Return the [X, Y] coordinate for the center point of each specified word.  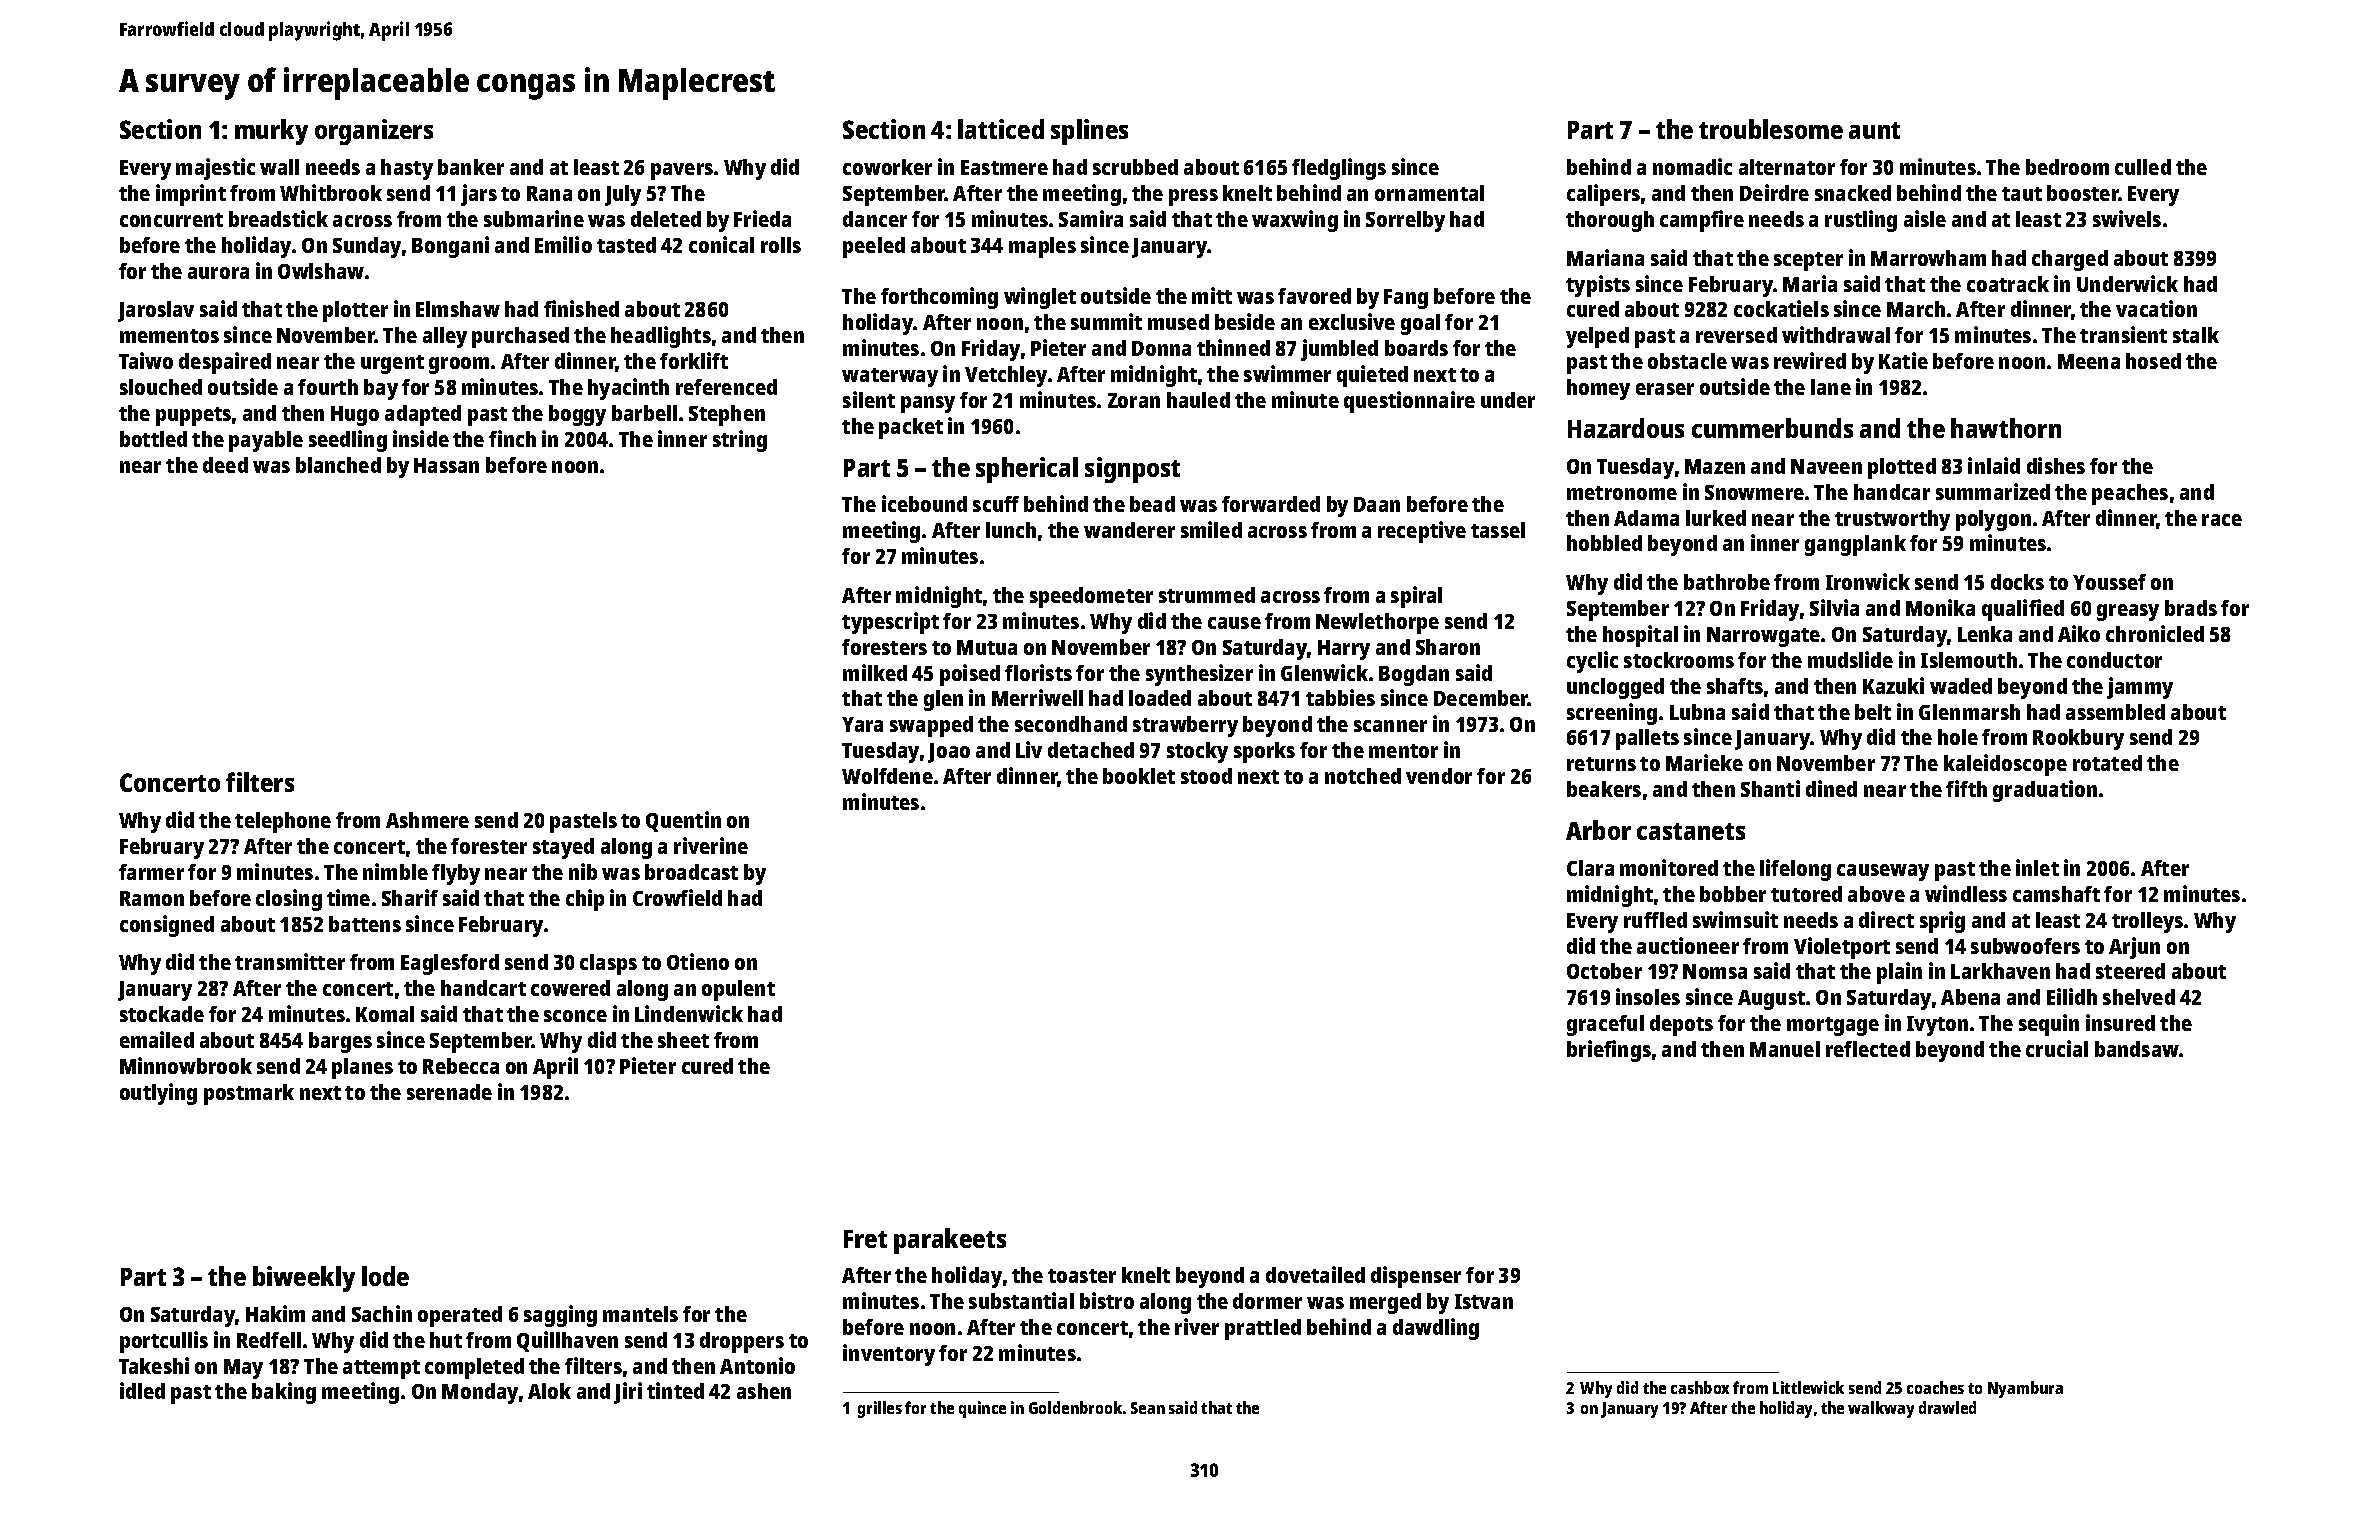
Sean [1148, 1408]
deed [225, 465]
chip [585, 900]
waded [1961, 686]
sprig [1942, 922]
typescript [890, 623]
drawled [1947, 1407]
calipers [1603, 195]
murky [271, 132]
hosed [2153, 361]
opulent [738, 990]
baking [284, 1393]
